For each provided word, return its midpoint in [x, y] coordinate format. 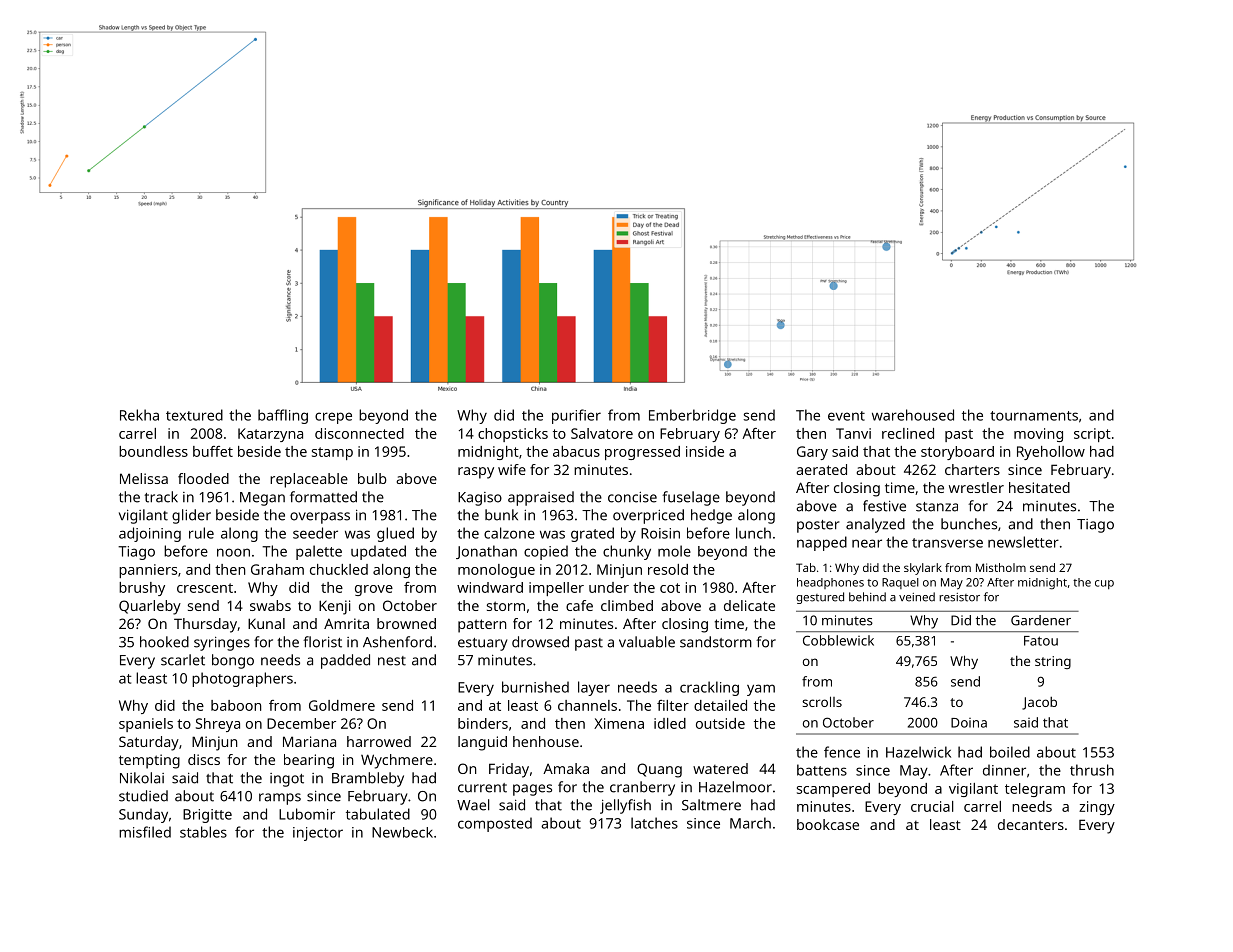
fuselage [691, 498]
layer [594, 688]
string [1053, 662]
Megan [262, 499]
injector [318, 834]
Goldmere [342, 705]
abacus [576, 451]
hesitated [1039, 487]
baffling [283, 416]
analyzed [875, 525]
